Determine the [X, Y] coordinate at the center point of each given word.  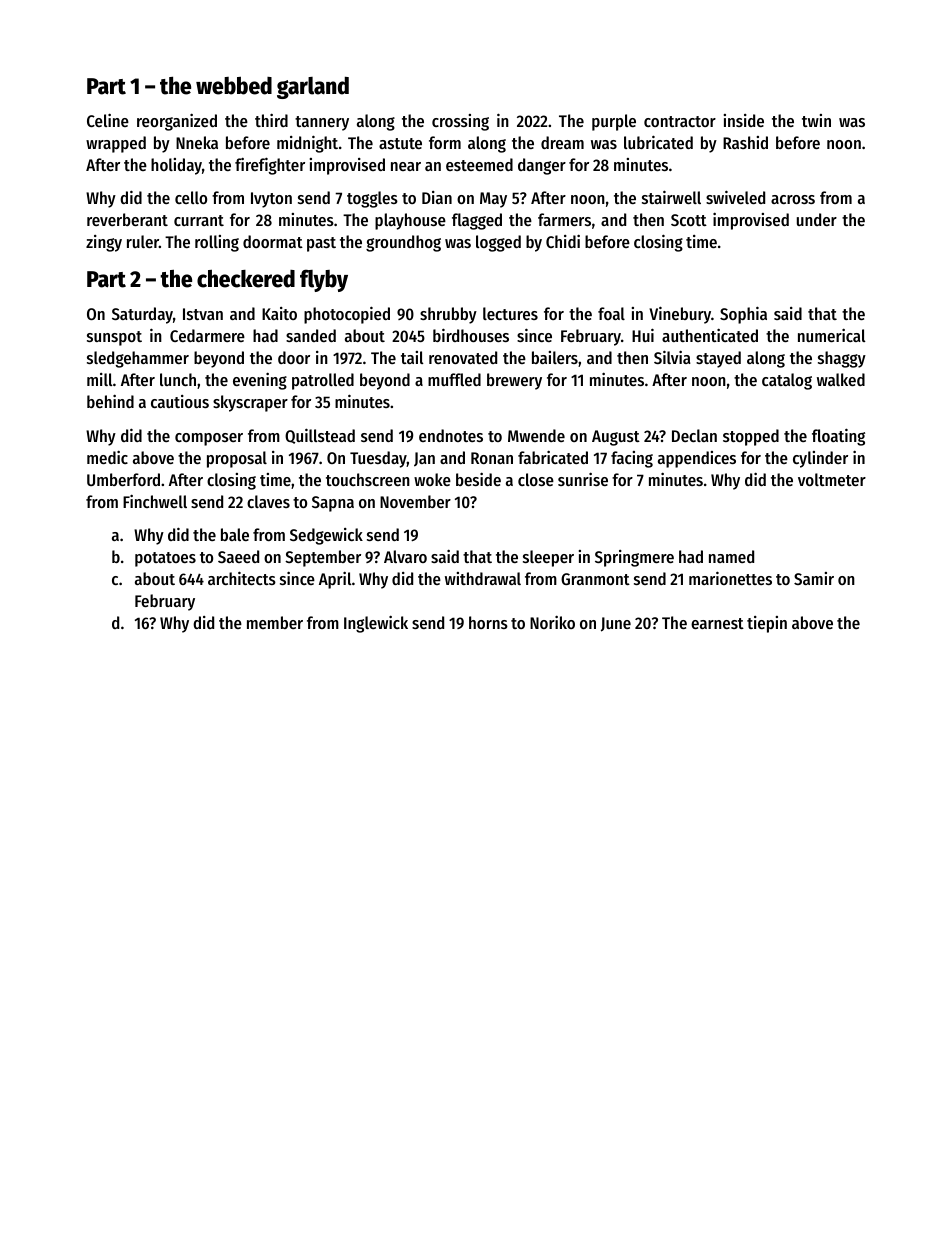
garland [313, 88]
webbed [234, 86]
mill [100, 379]
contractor [680, 121]
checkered [246, 279]
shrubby [448, 315]
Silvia [672, 357]
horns [488, 622]
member [275, 622]
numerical [832, 335]
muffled [454, 379]
